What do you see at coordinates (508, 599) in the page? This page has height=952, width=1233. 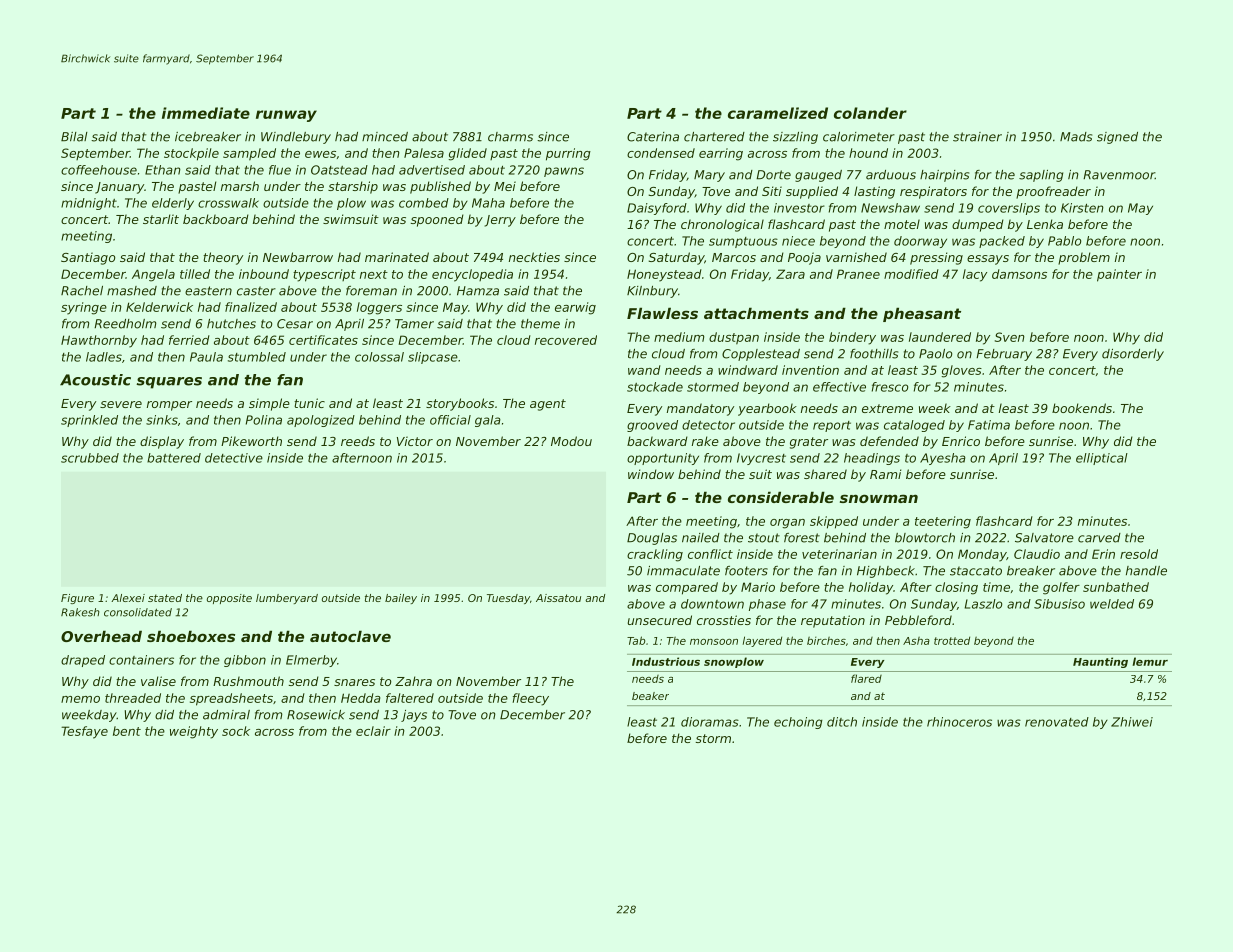 I see `Tuesday` at bounding box center [508, 599].
